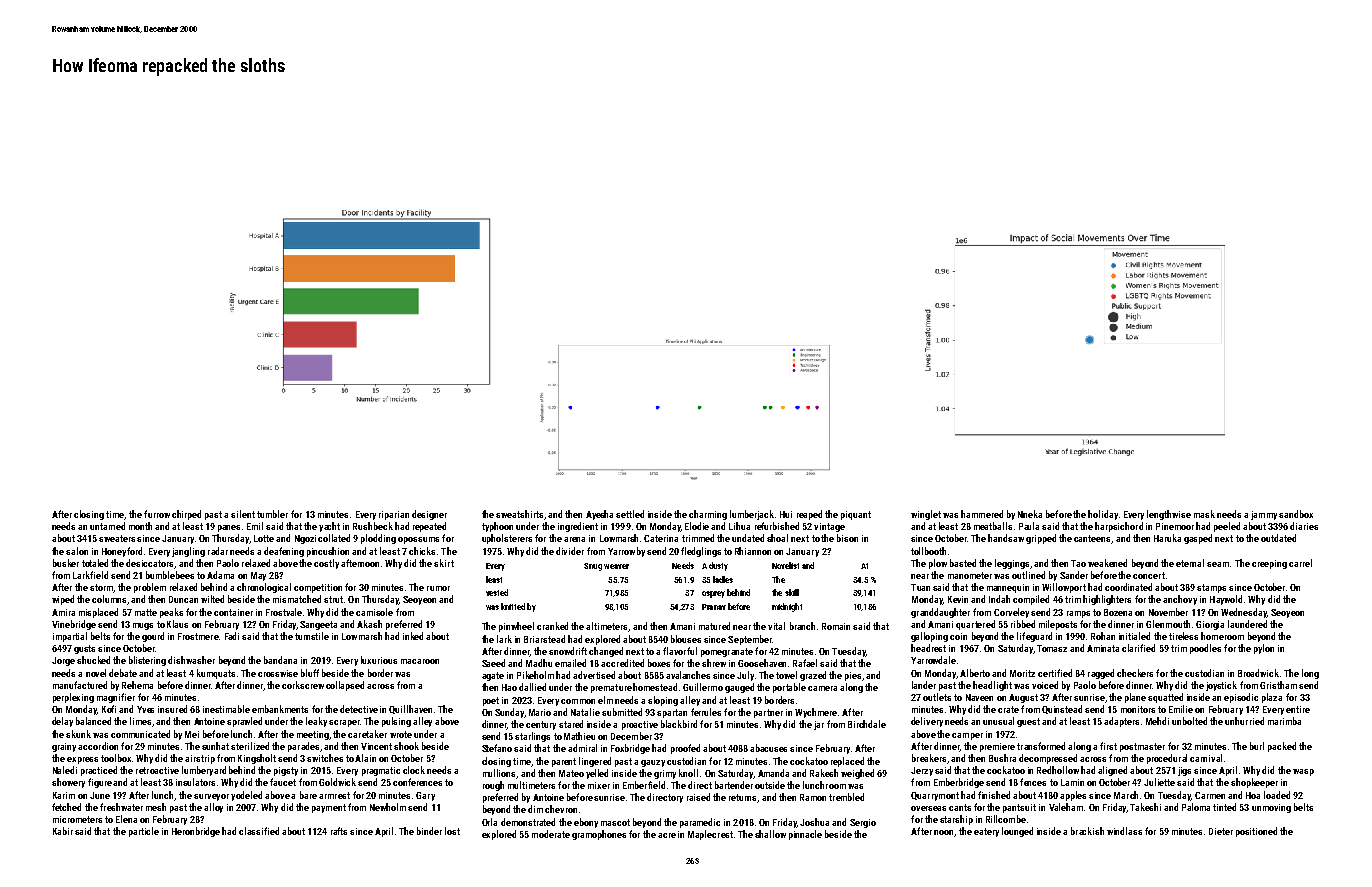 The height and width of the document is (887, 1372). I want to click on ladles, so click(723, 579).
